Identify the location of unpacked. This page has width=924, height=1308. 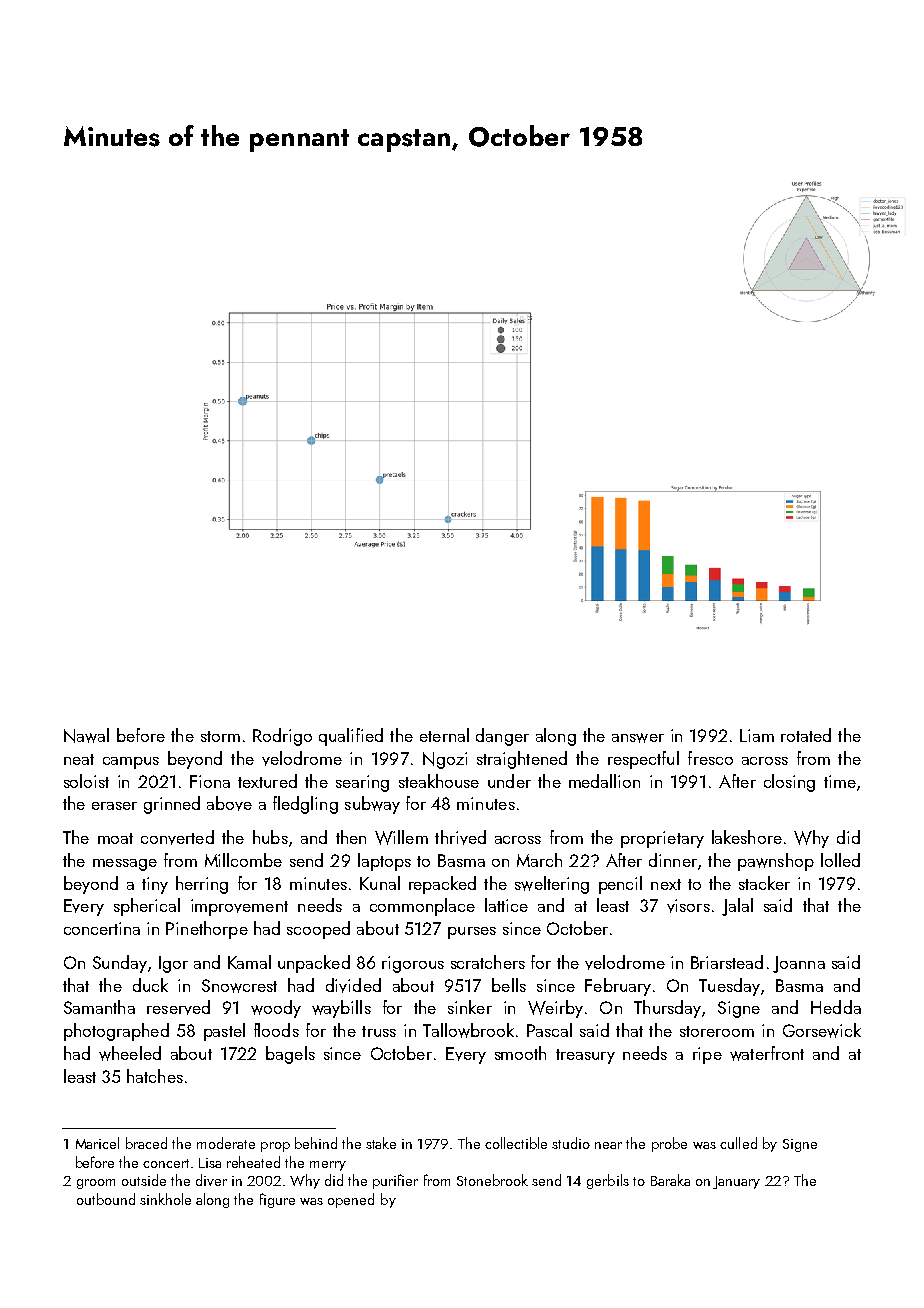
(314, 964).
